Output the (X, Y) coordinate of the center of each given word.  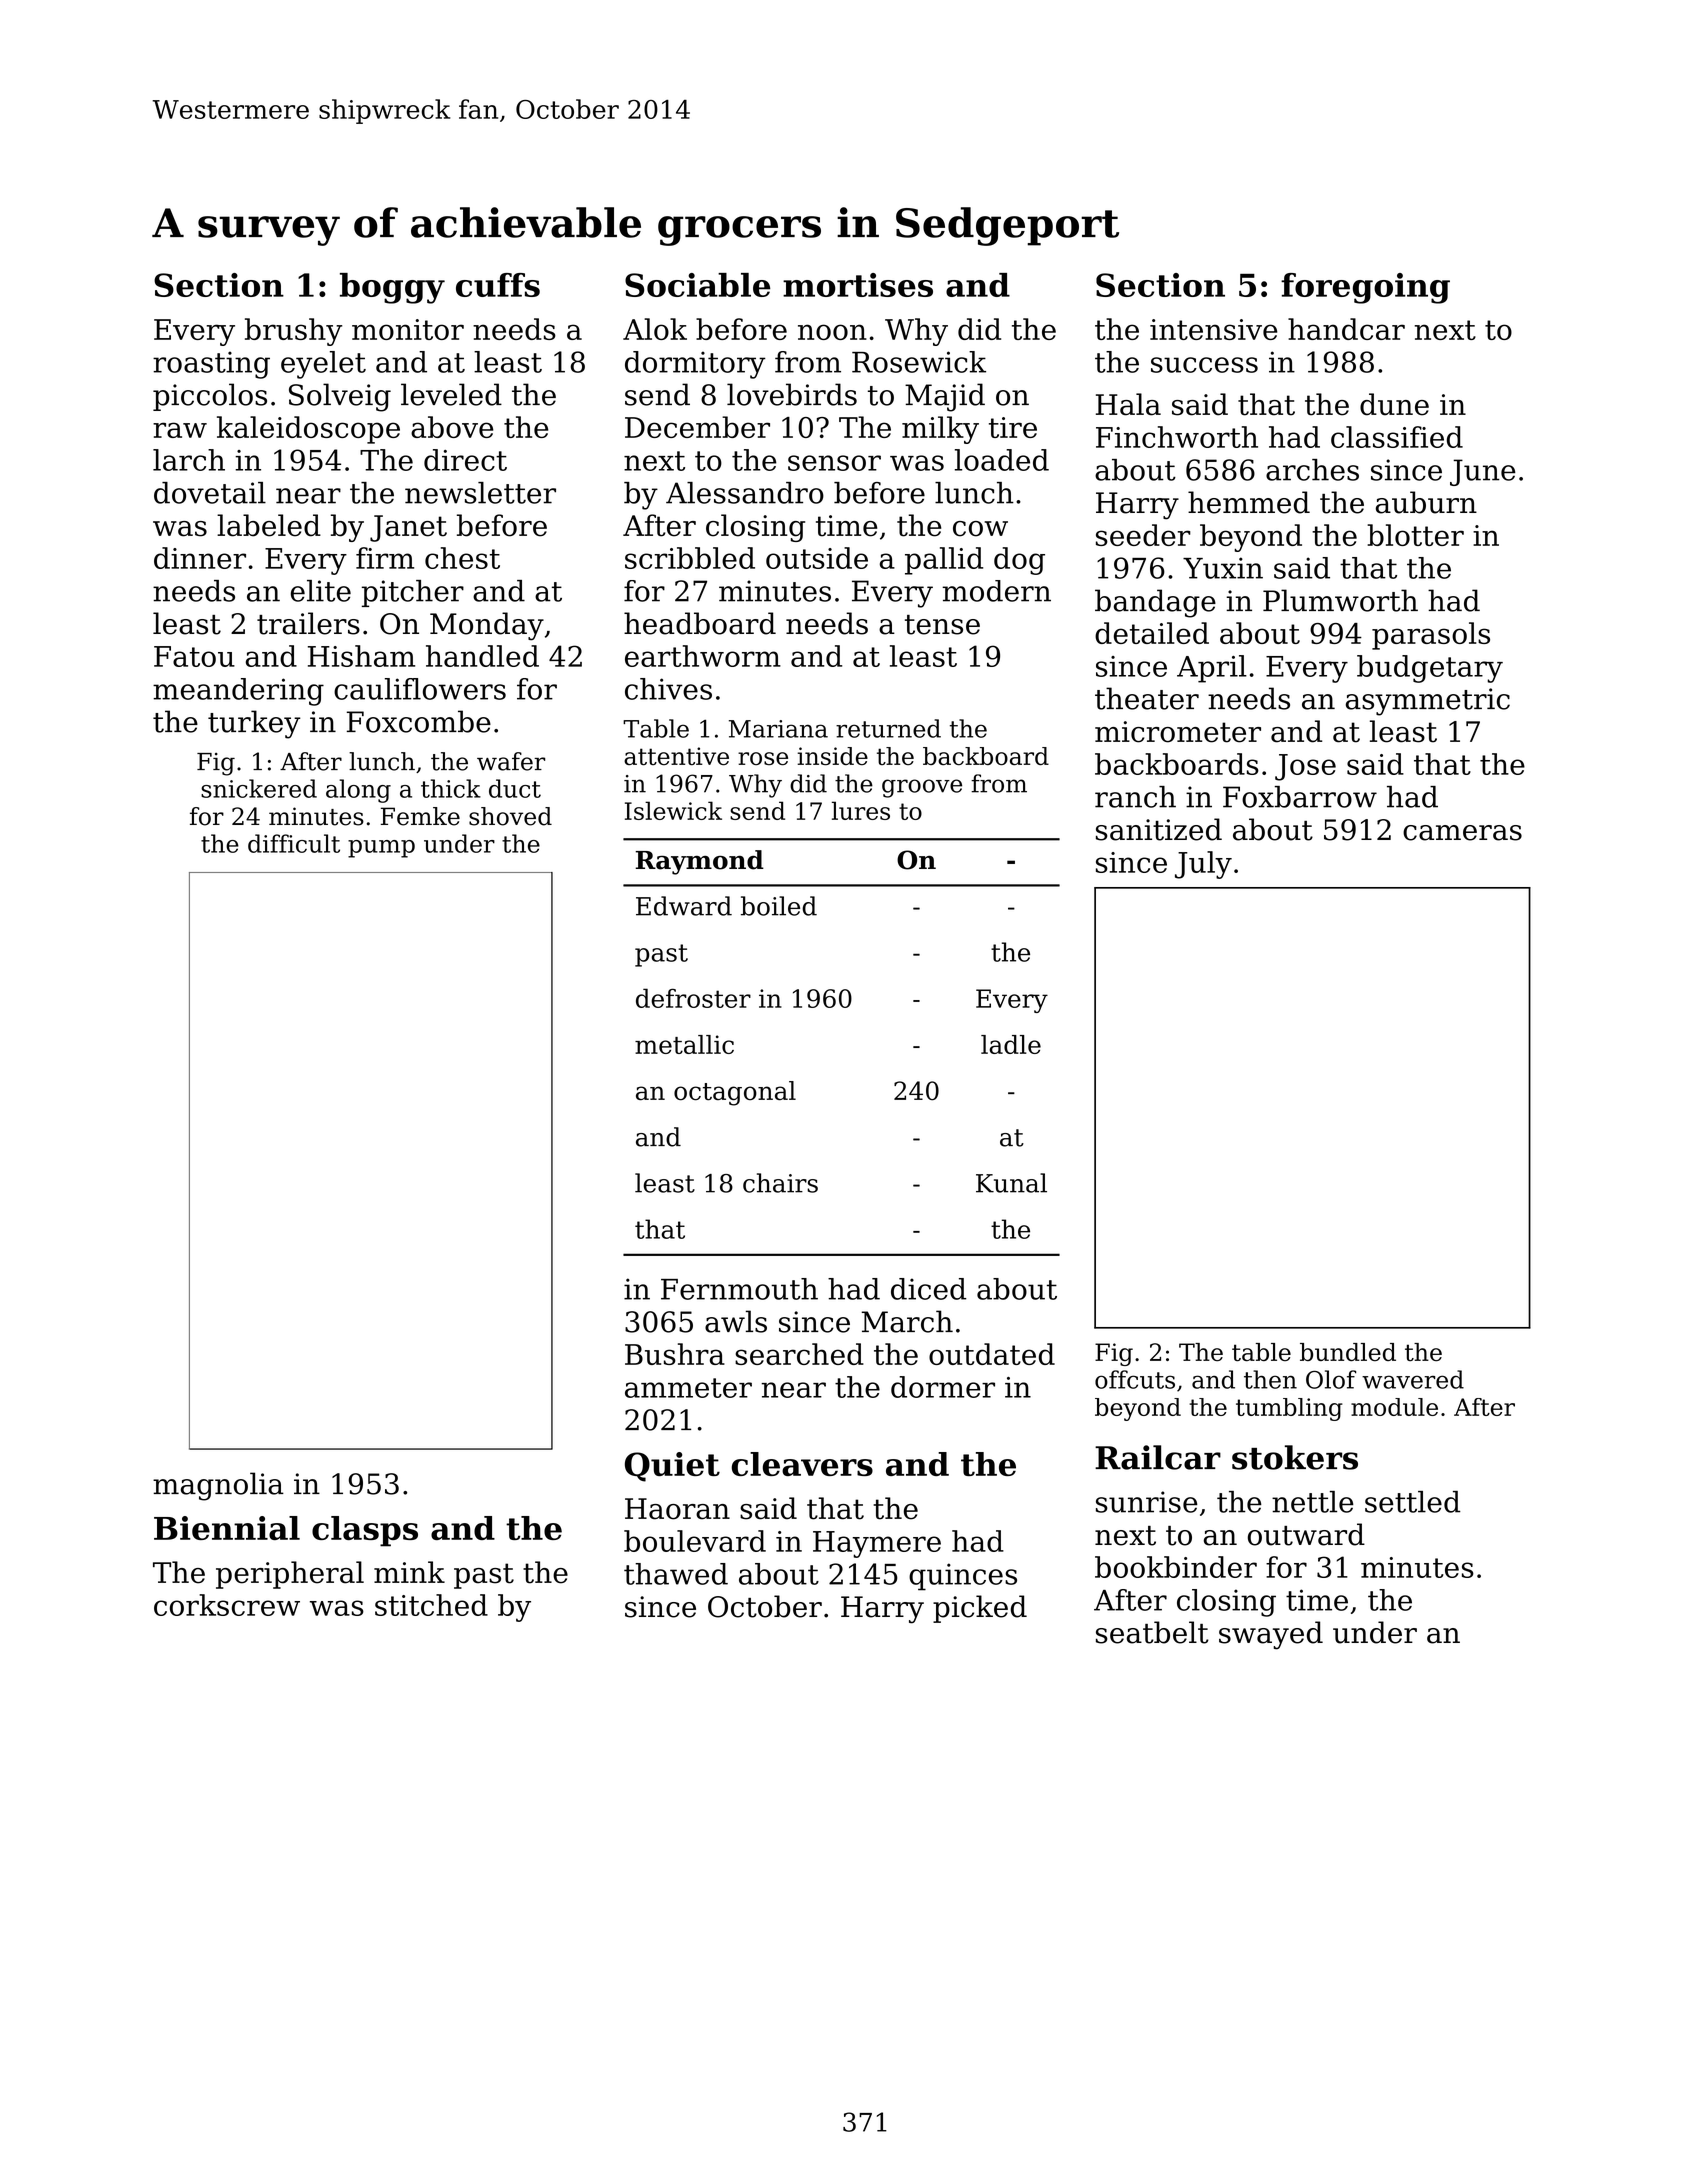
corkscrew (227, 1605)
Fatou (194, 656)
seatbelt (1152, 1632)
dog (1019, 561)
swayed (1271, 1635)
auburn (1426, 502)
